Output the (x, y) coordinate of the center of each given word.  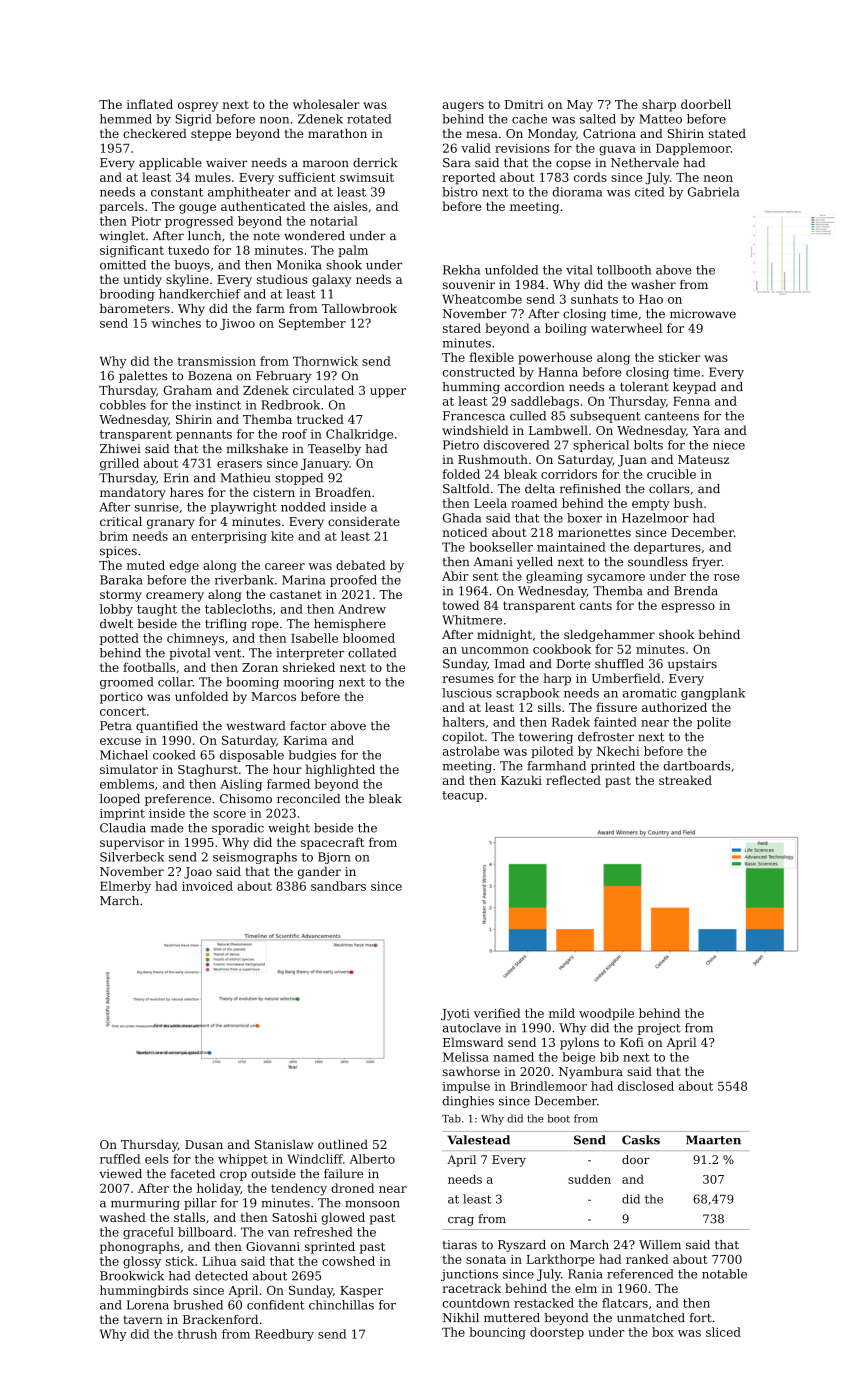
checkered (155, 133)
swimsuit (367, 177)
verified (497, 1013)
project (659, 1029)
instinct (218, 405)
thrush (197, 1334)
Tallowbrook (359, 308)
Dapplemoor (693, 149)
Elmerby (125, 887)
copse (573, 165)
